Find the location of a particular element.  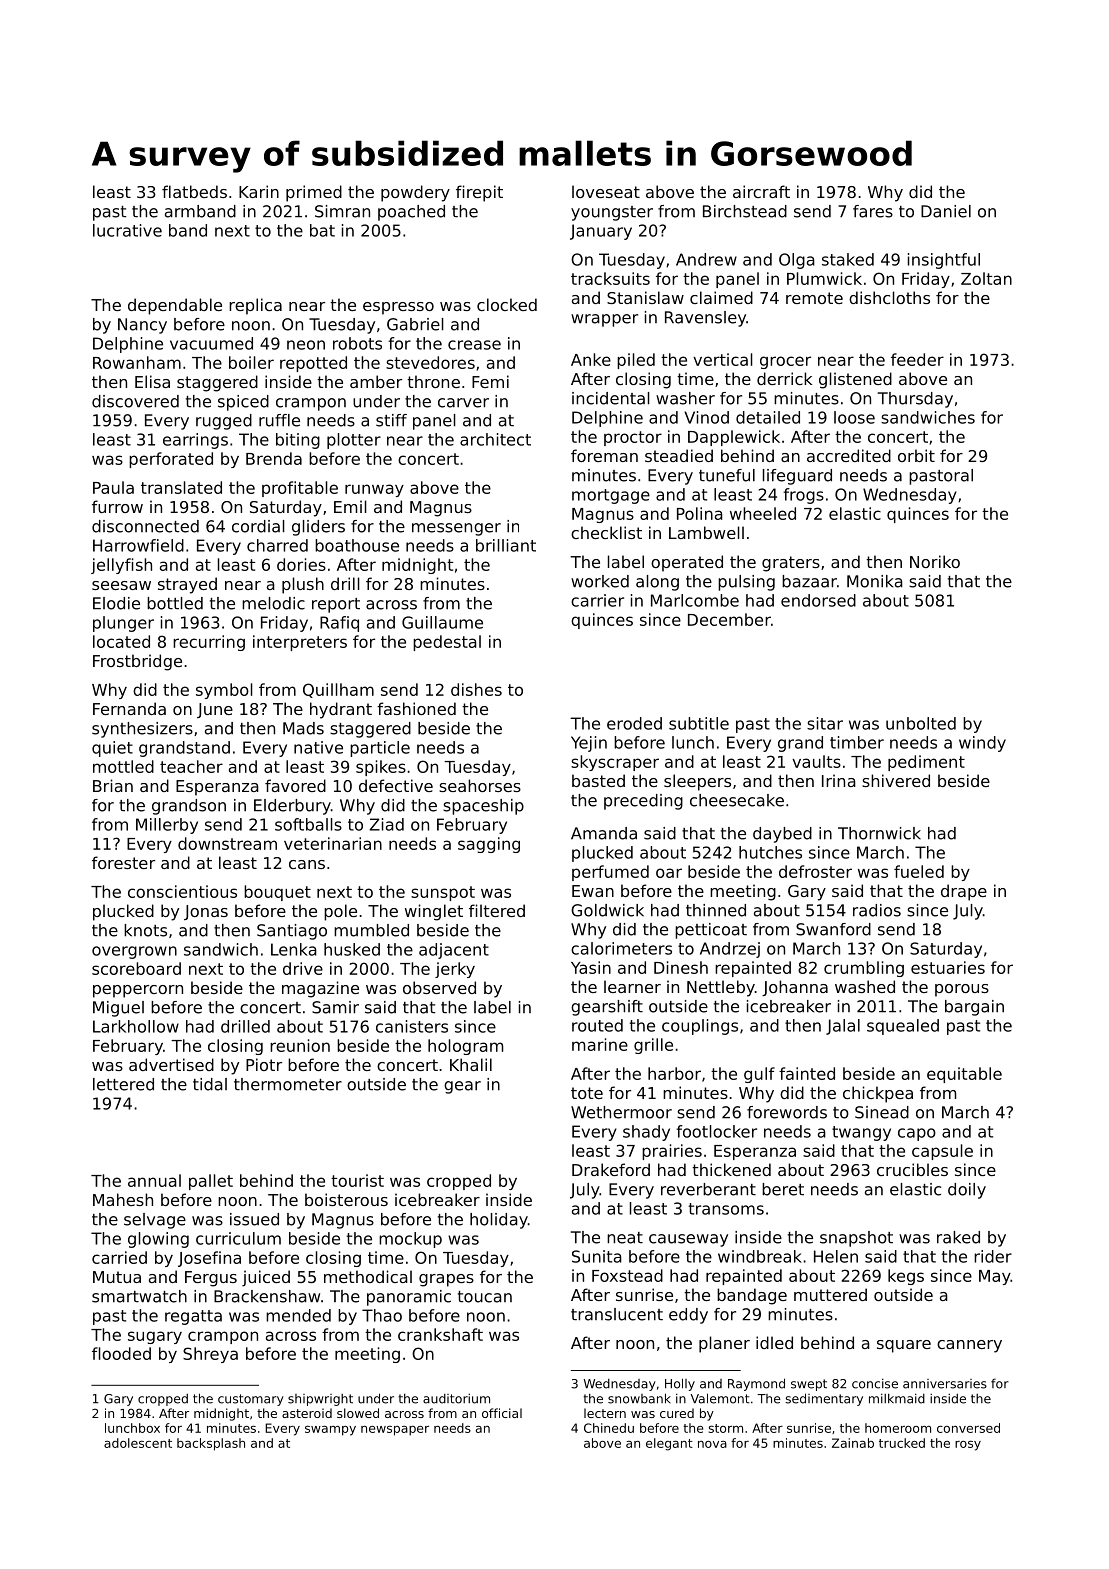

Daniel is located at coordinates (946, 211).
